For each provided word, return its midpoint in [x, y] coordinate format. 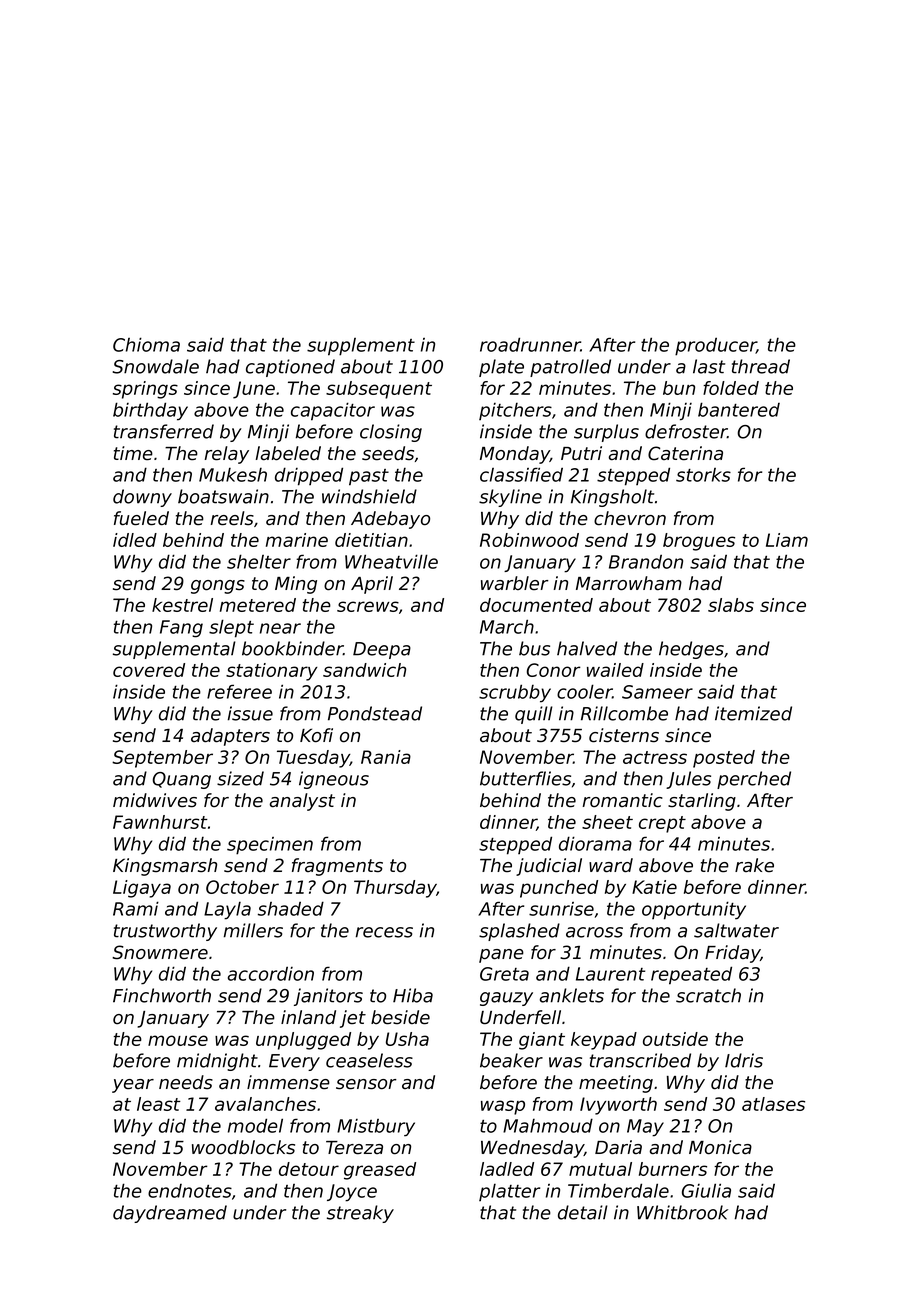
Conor [554, 670]
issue [250, 713]
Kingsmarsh [165, 867]
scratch [708, 995]
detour [309, 1169]
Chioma [146, 345]
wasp [503, 1107]
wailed [615, 670]
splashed [519, 932]
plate [501, 368]
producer [716, 346]
